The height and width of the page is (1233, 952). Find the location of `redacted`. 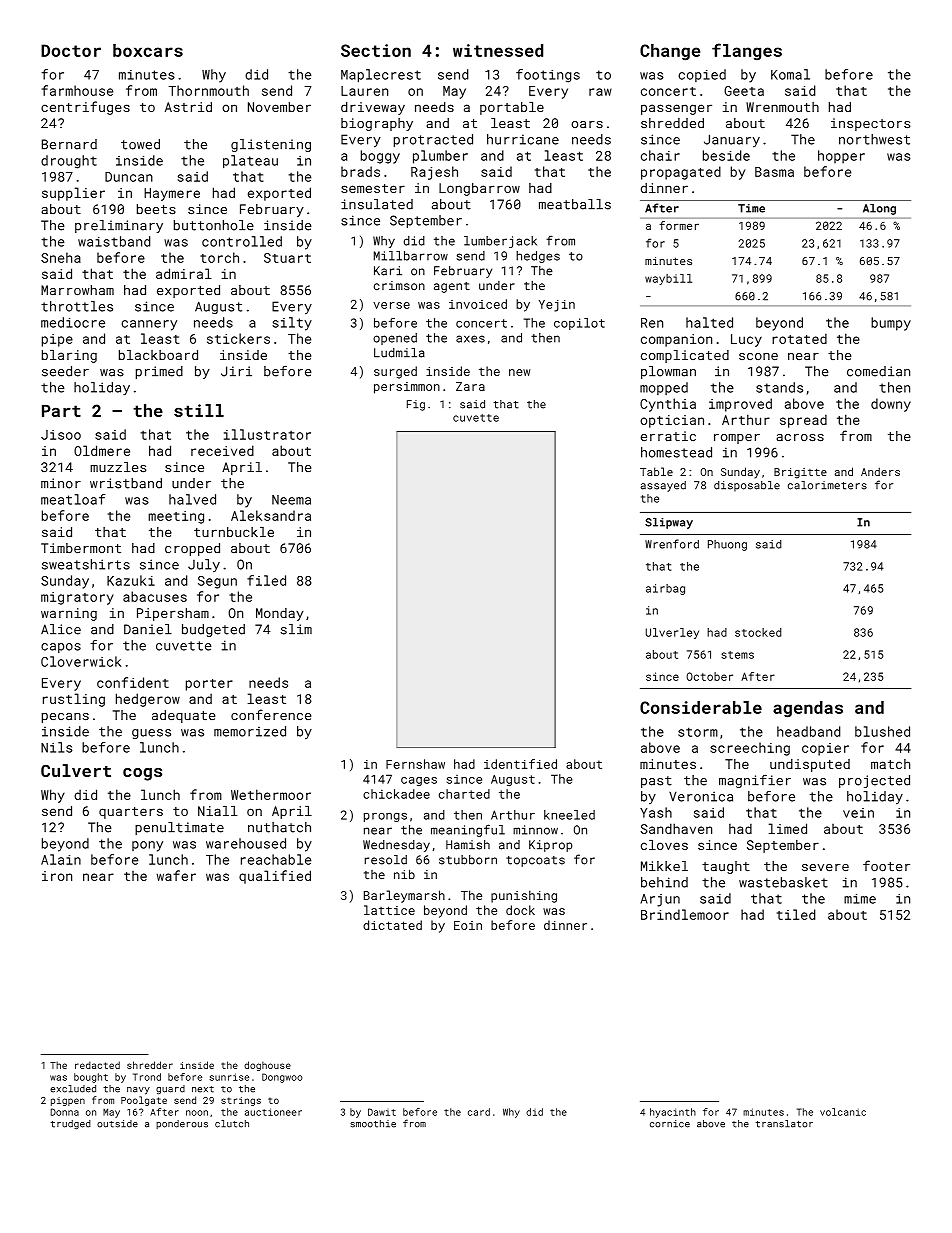

redacted is located at coordinates (97, 1065).
